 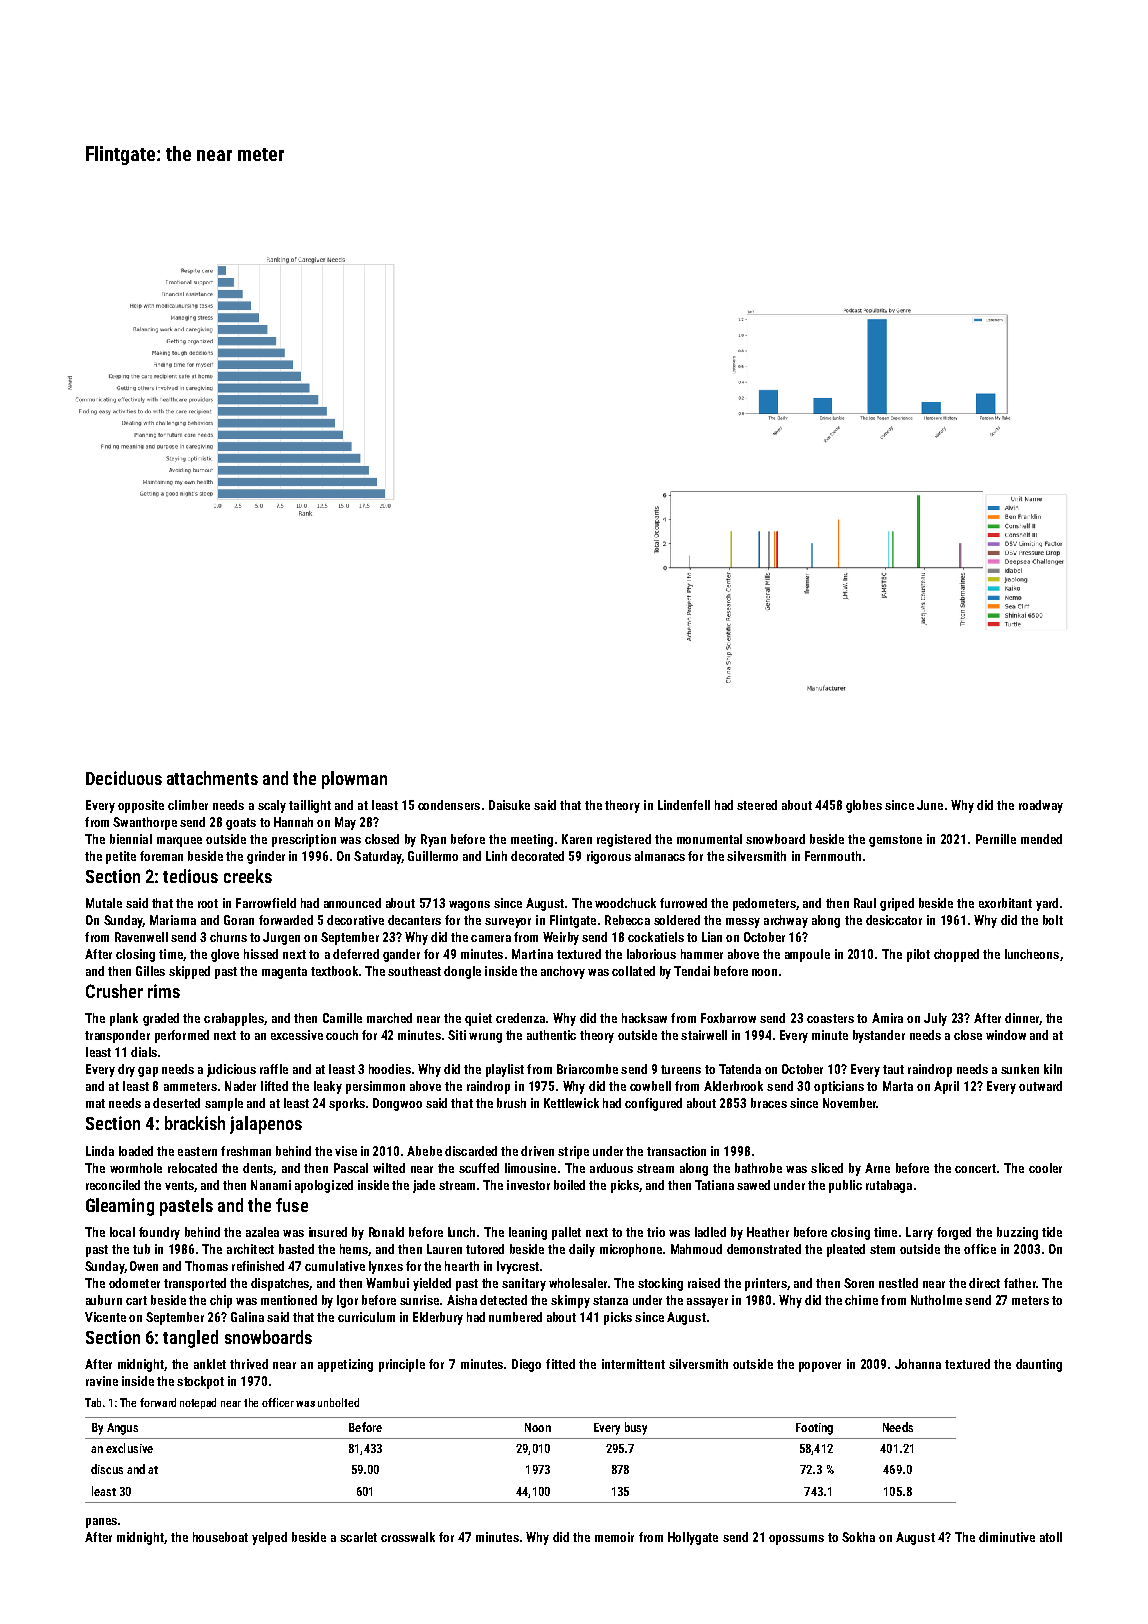 I want to click on globes, so click(x=864, y=806).
